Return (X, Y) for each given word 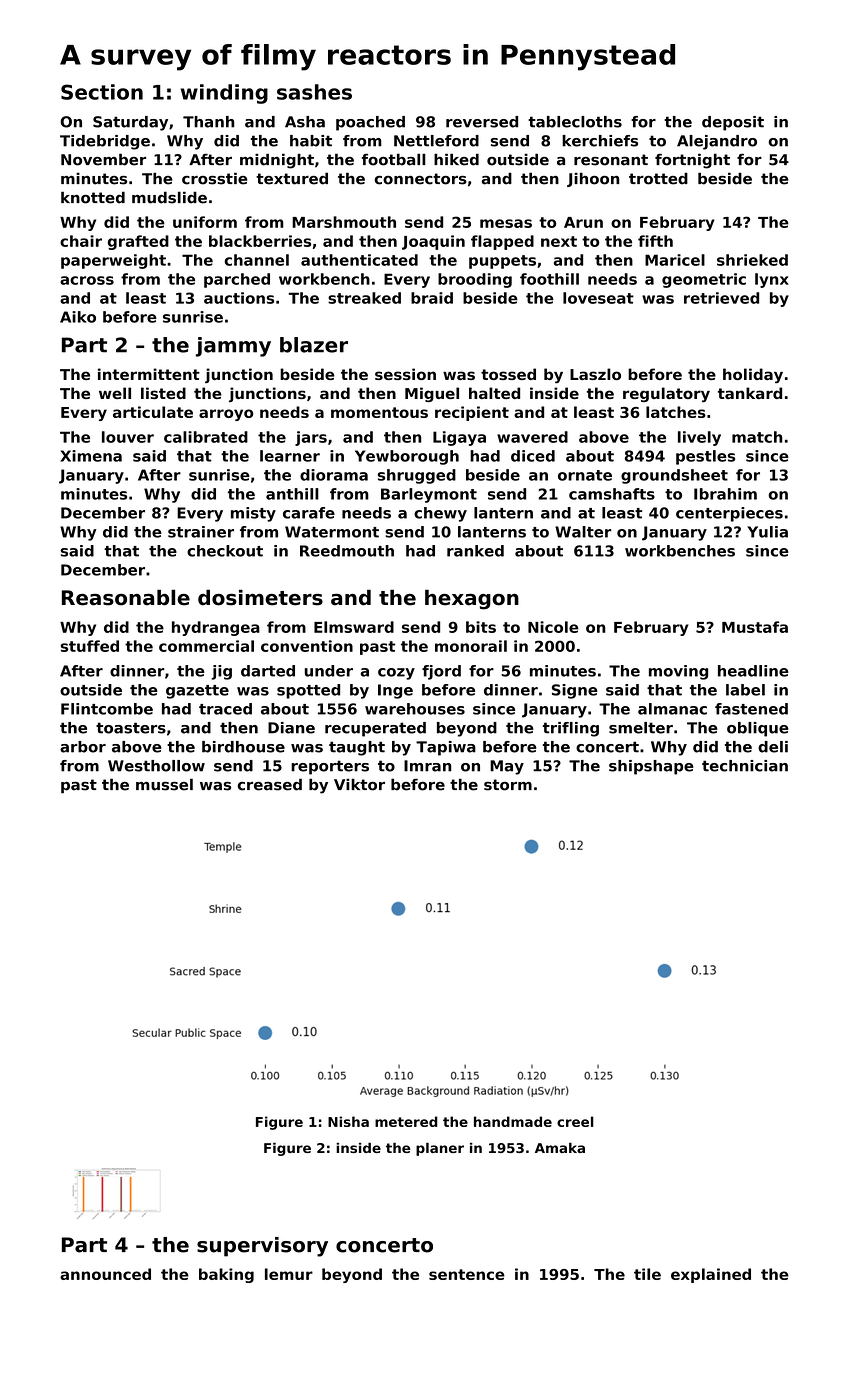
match (757, 437)
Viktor (359, 784)
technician (745, 766)
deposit (733, 123)
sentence (467, 1274)
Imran (427, 766)
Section (102, 92)
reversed (482, 122)
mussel (164, 784)
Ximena (91, 456)
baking (226, 1275)
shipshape (651, 767)
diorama (334, 475)
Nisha (348, 1121)
